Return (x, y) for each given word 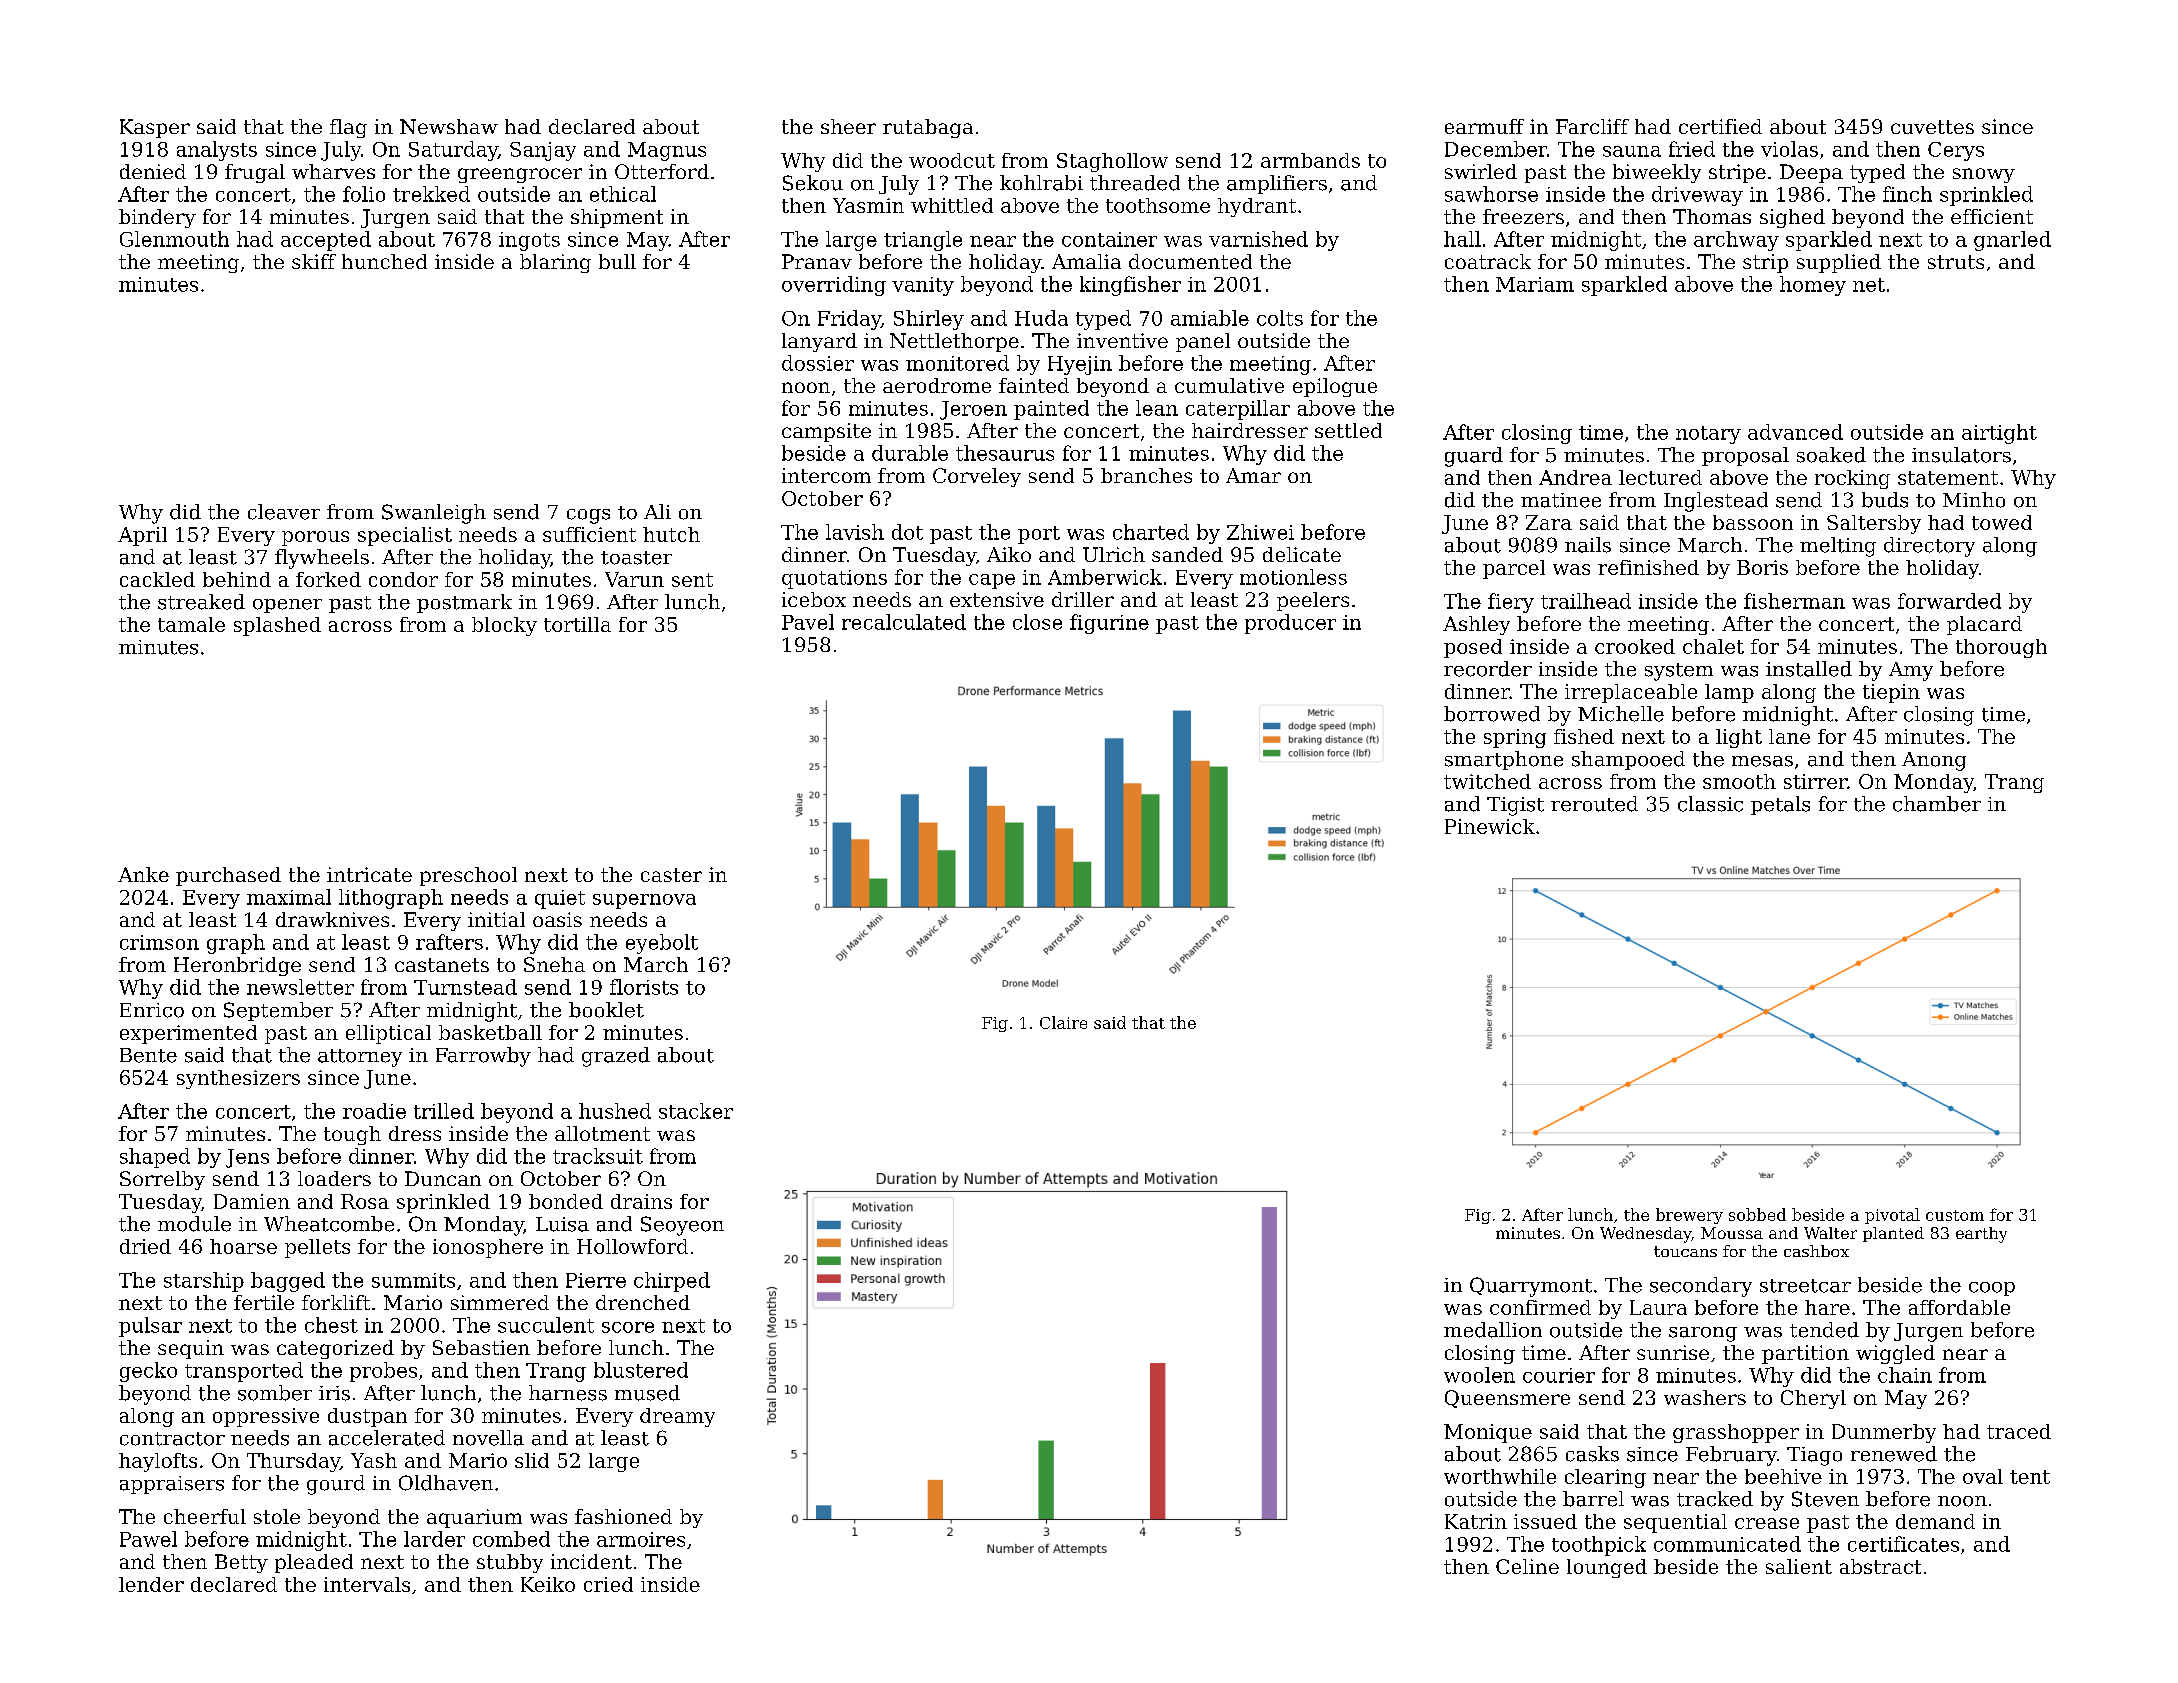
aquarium (474, 1518)
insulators (1961, 455)
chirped (672, 1282)
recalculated (904, 622)
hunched (384, 261)
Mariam (1535, 284)
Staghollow (1112, 162)
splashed (277, 626)
